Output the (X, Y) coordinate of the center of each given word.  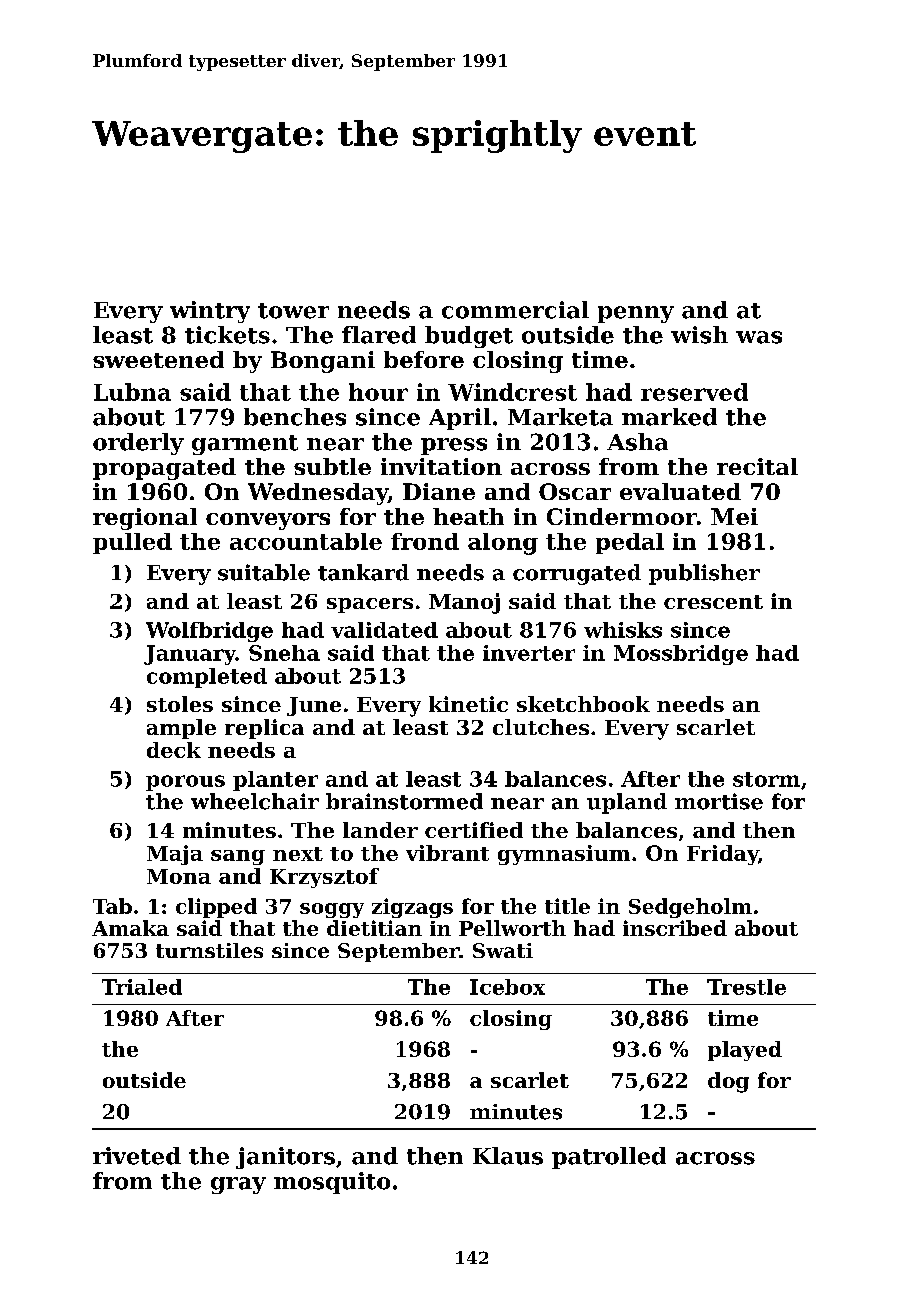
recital (757, 466)
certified (474, 830)
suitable (264, 572)
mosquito (332, 1183)
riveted (137, 1156)
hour (378, 392)
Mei (734, 516)
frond (425, 541)
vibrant (447, 853)
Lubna (132, 392)
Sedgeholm (690, 908)
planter (275, 781)
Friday (722, 855)
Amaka (130, 928)
